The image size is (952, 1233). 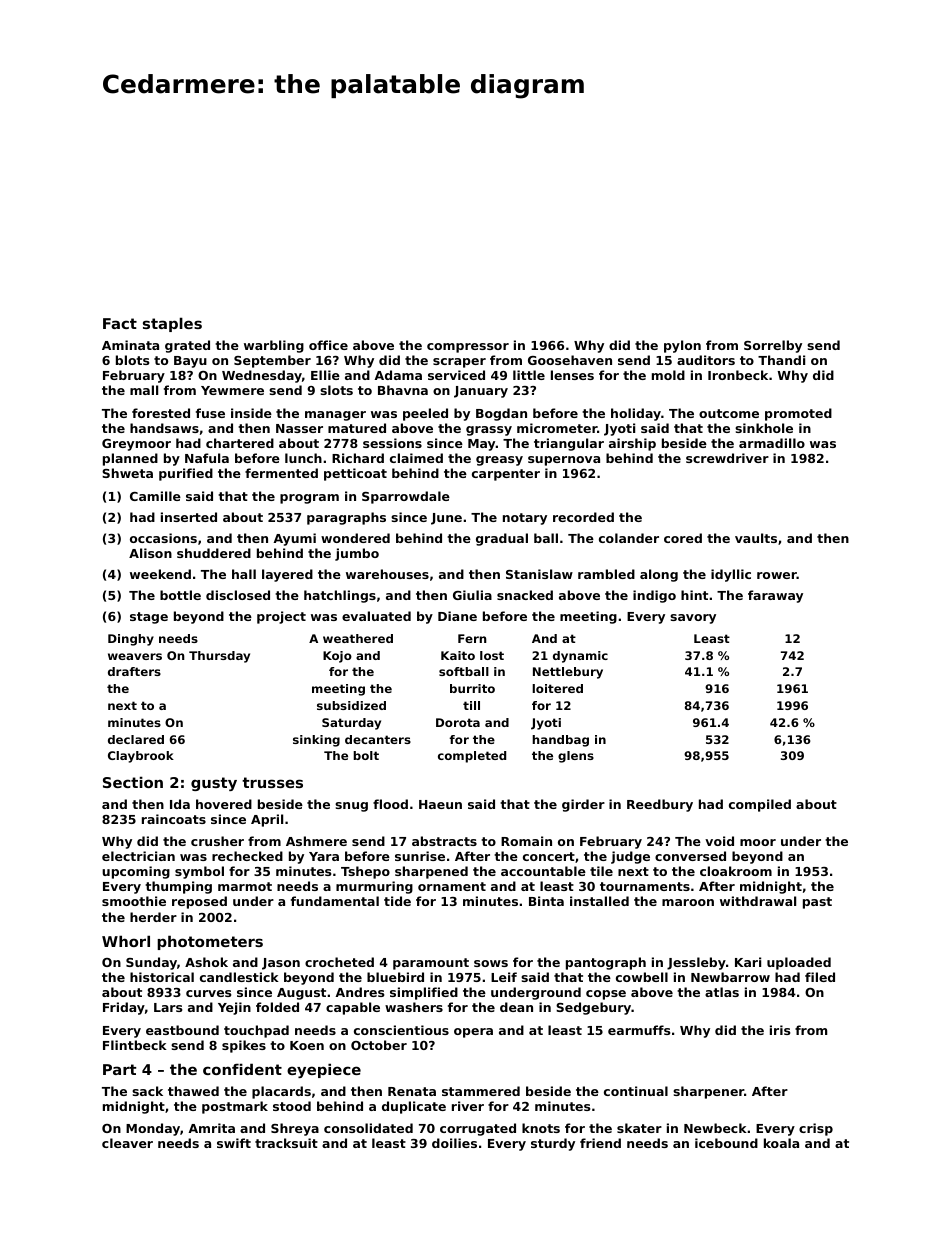 What do you see at coordinates (234, 1143) in the screenshot?
I see `swift` at bounding box center [234, 1143].
